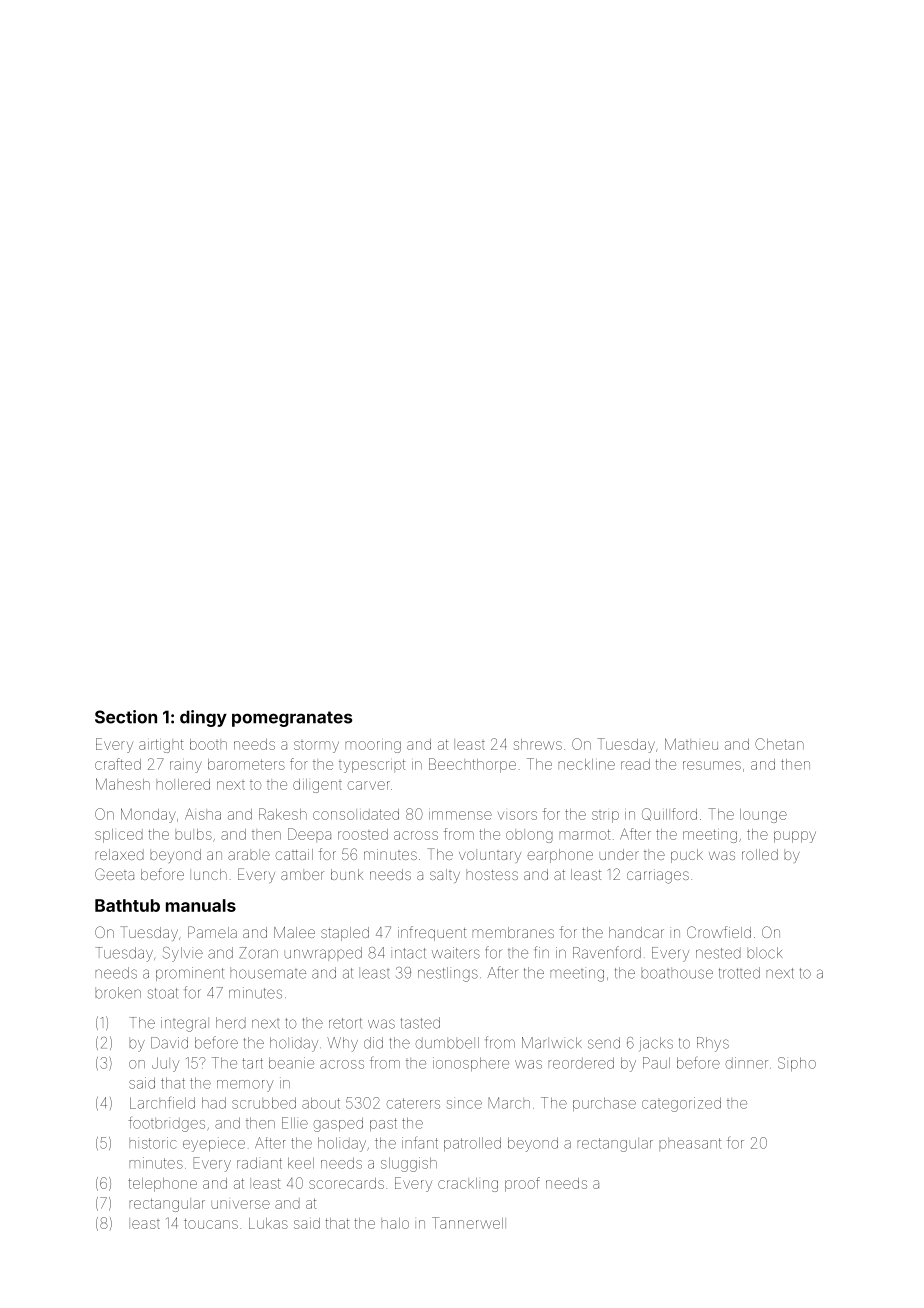 Image resolution: width=924 pixels, height=1308 pixels. Describe the element at coordinates (208, 744) in the screenshot. I see `booth` at that location.
